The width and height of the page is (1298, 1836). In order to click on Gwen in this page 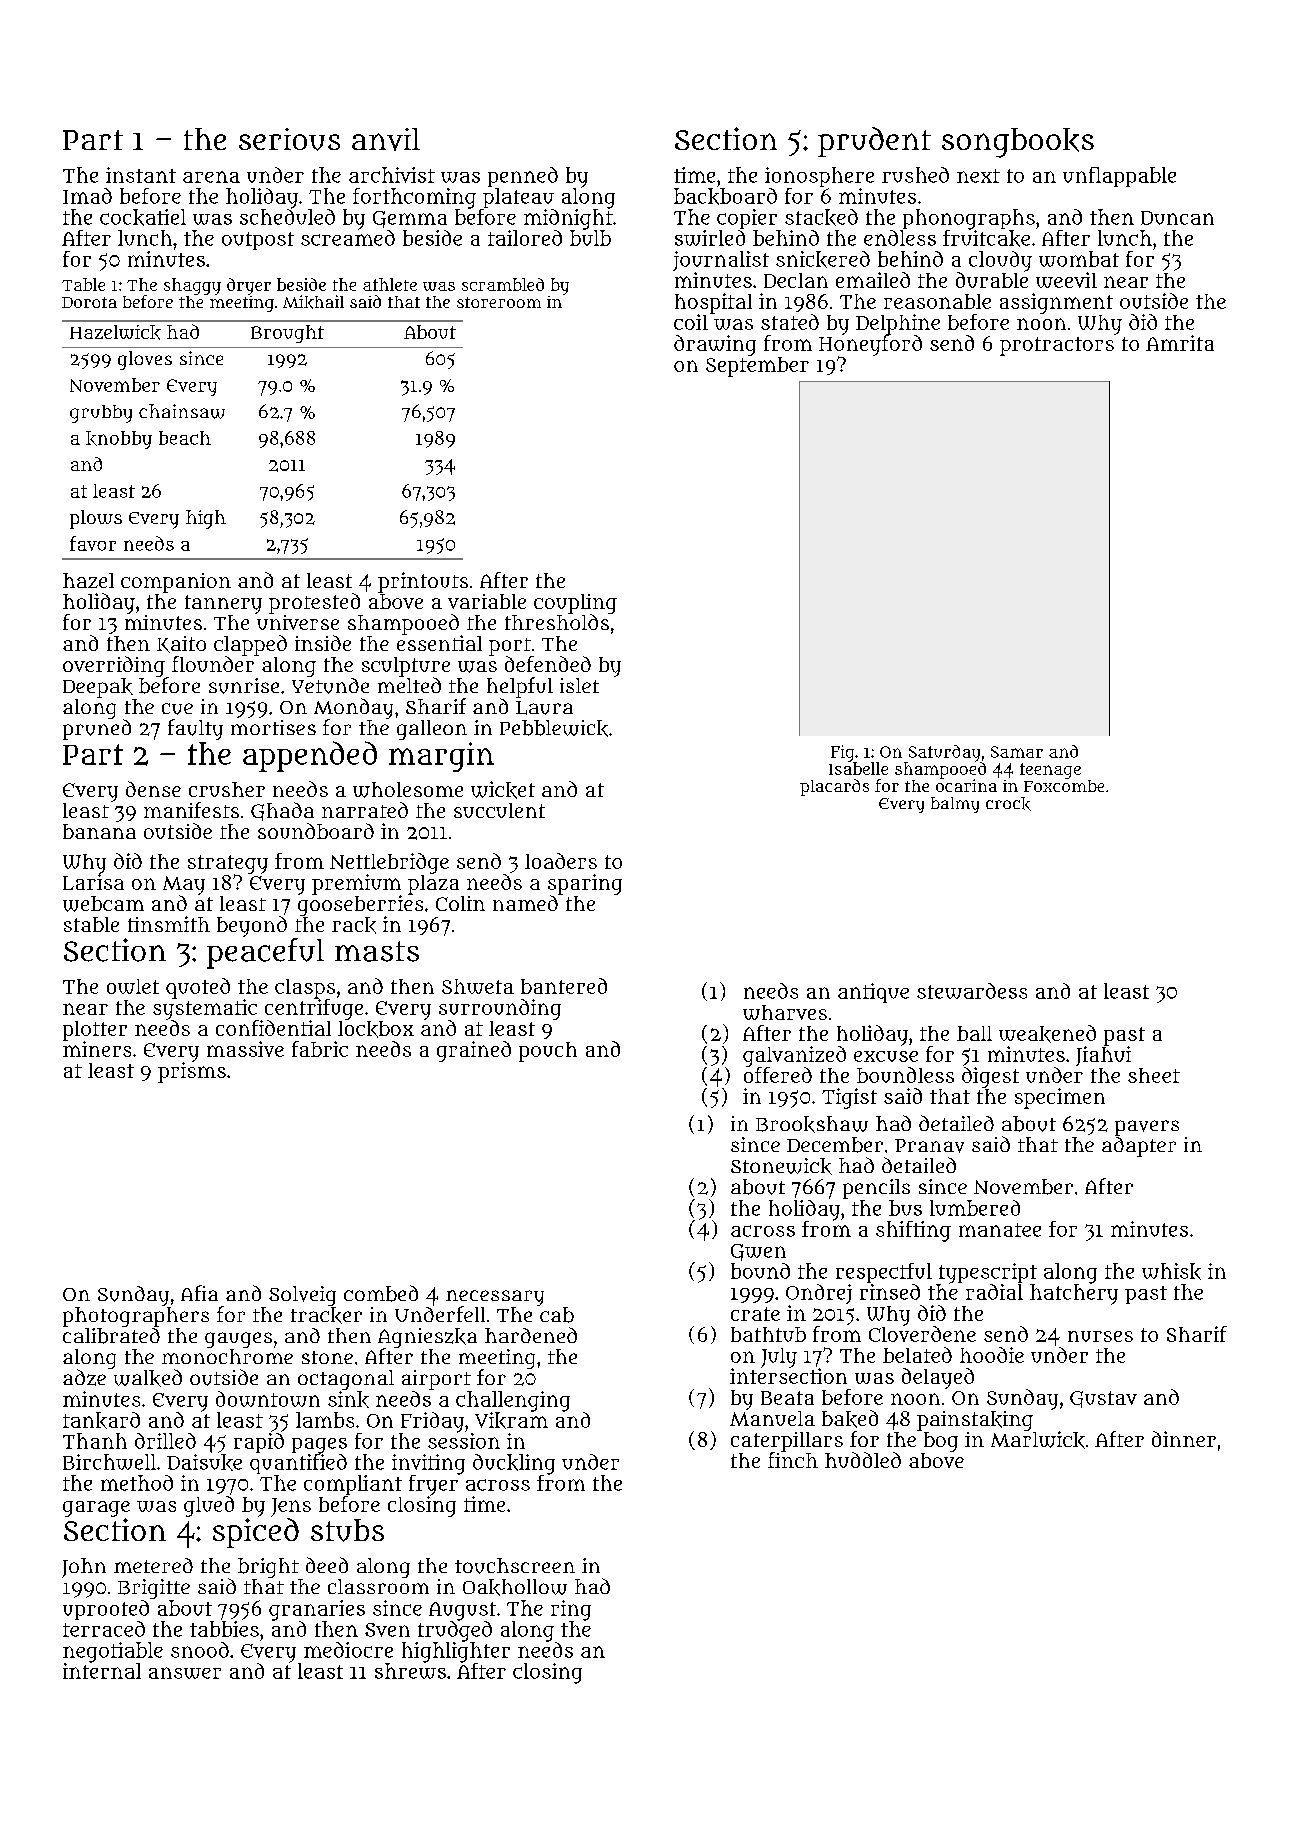, I will do `click(758, 1252)`.
